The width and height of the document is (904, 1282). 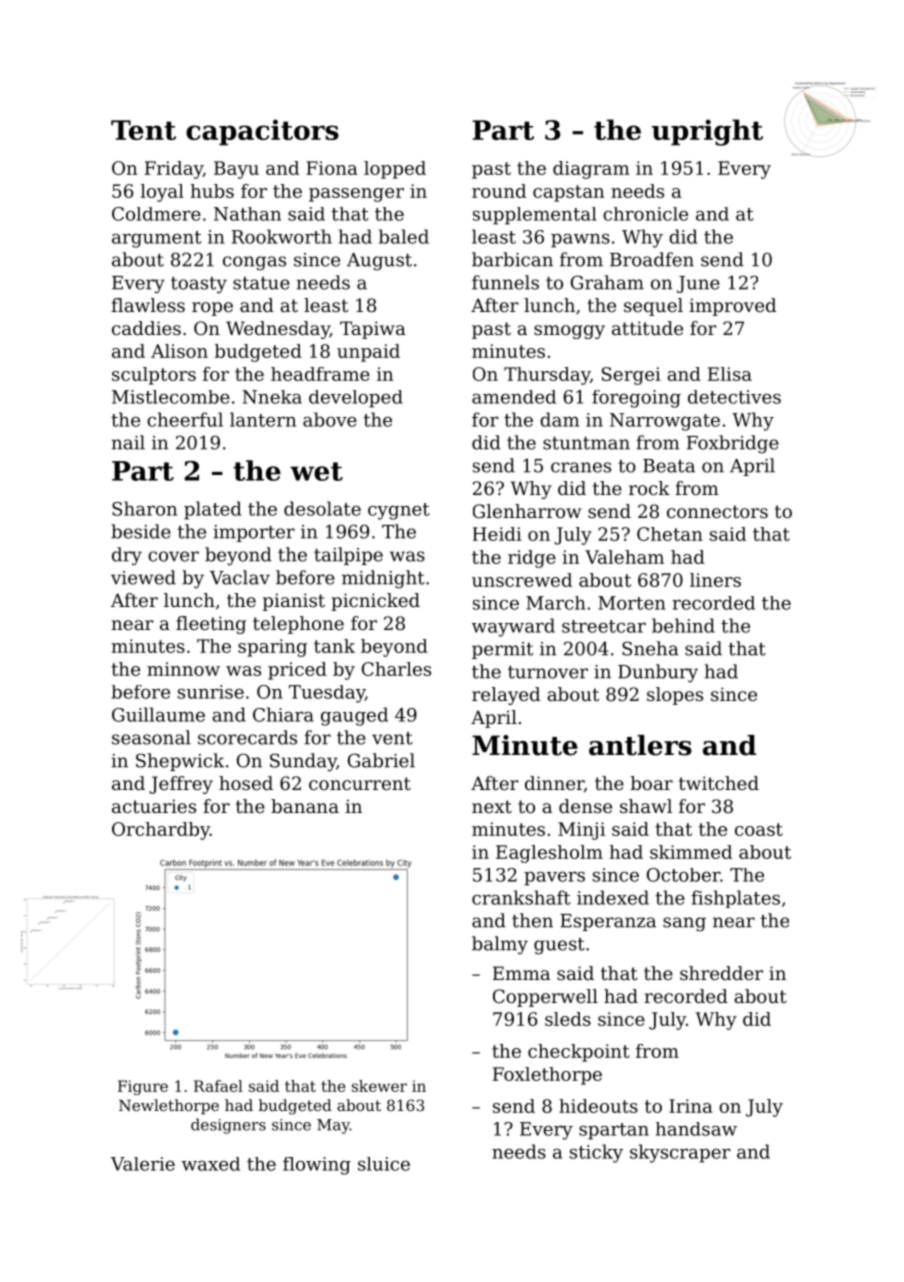 I want to click on balmy, so click(x=500, y=945).
